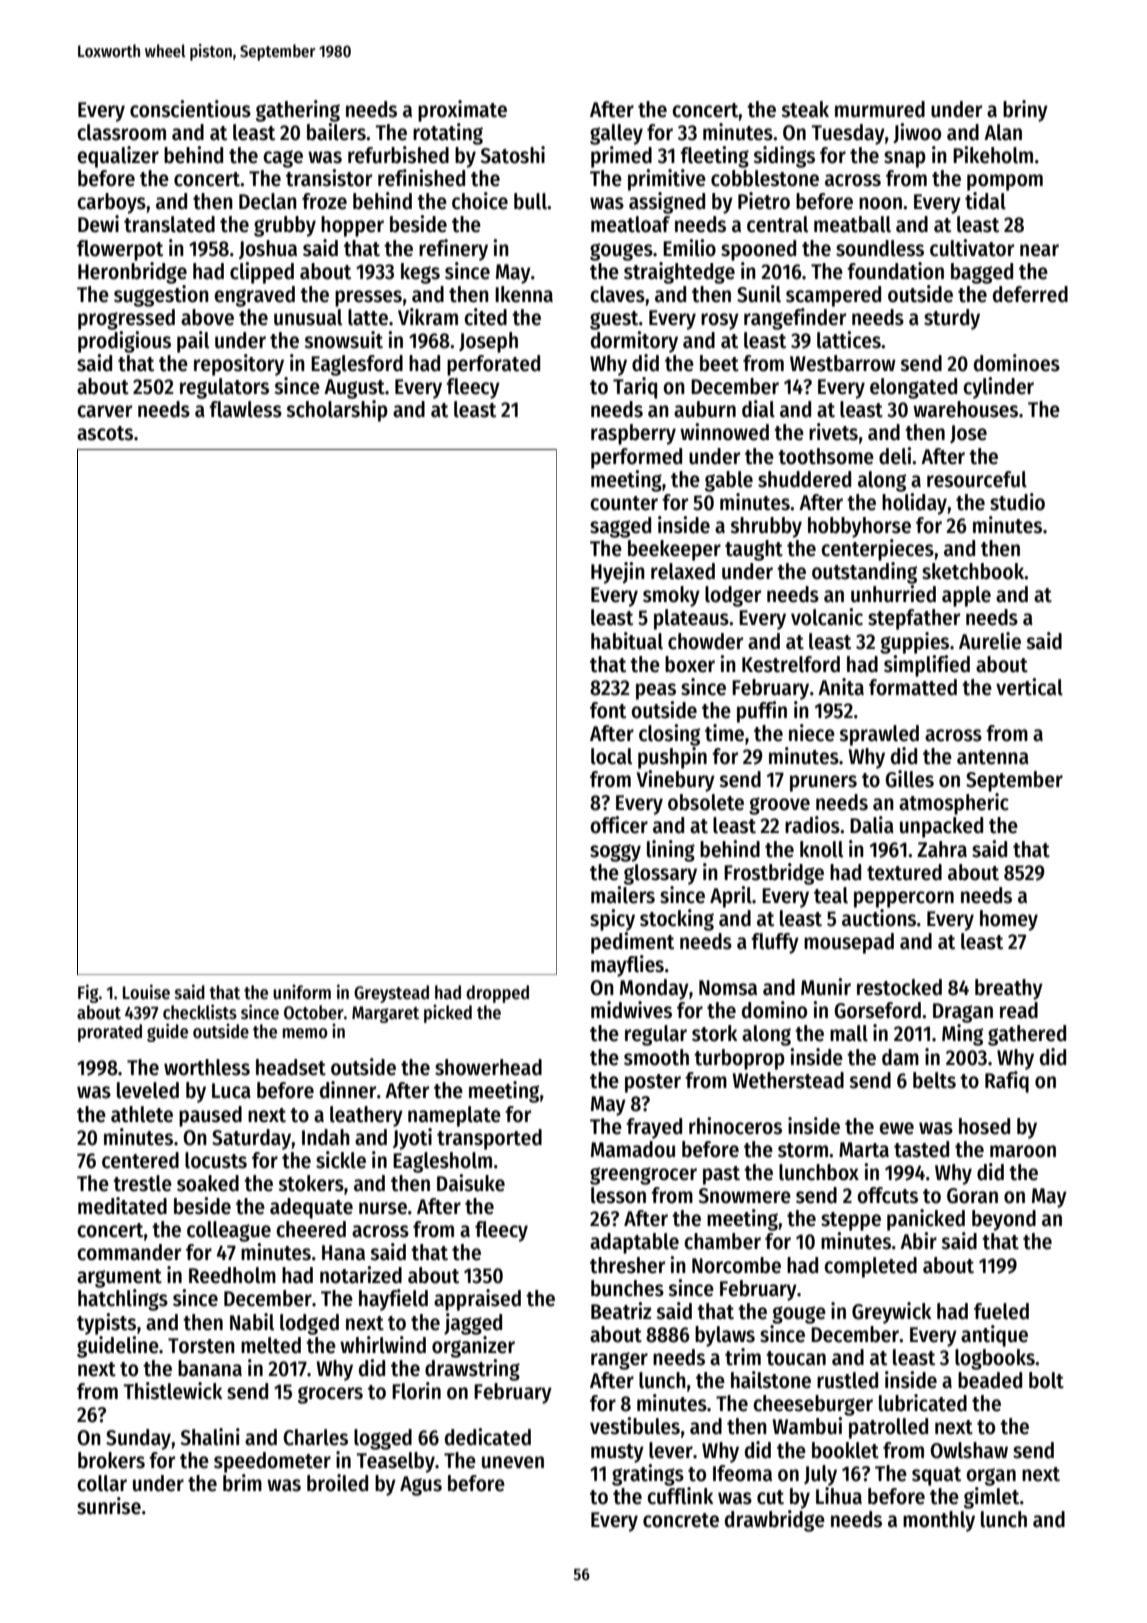 Image resolution: width=1147 pixels, height=1623 pixels. I want to click on beyond, so click(1004, 1220).
